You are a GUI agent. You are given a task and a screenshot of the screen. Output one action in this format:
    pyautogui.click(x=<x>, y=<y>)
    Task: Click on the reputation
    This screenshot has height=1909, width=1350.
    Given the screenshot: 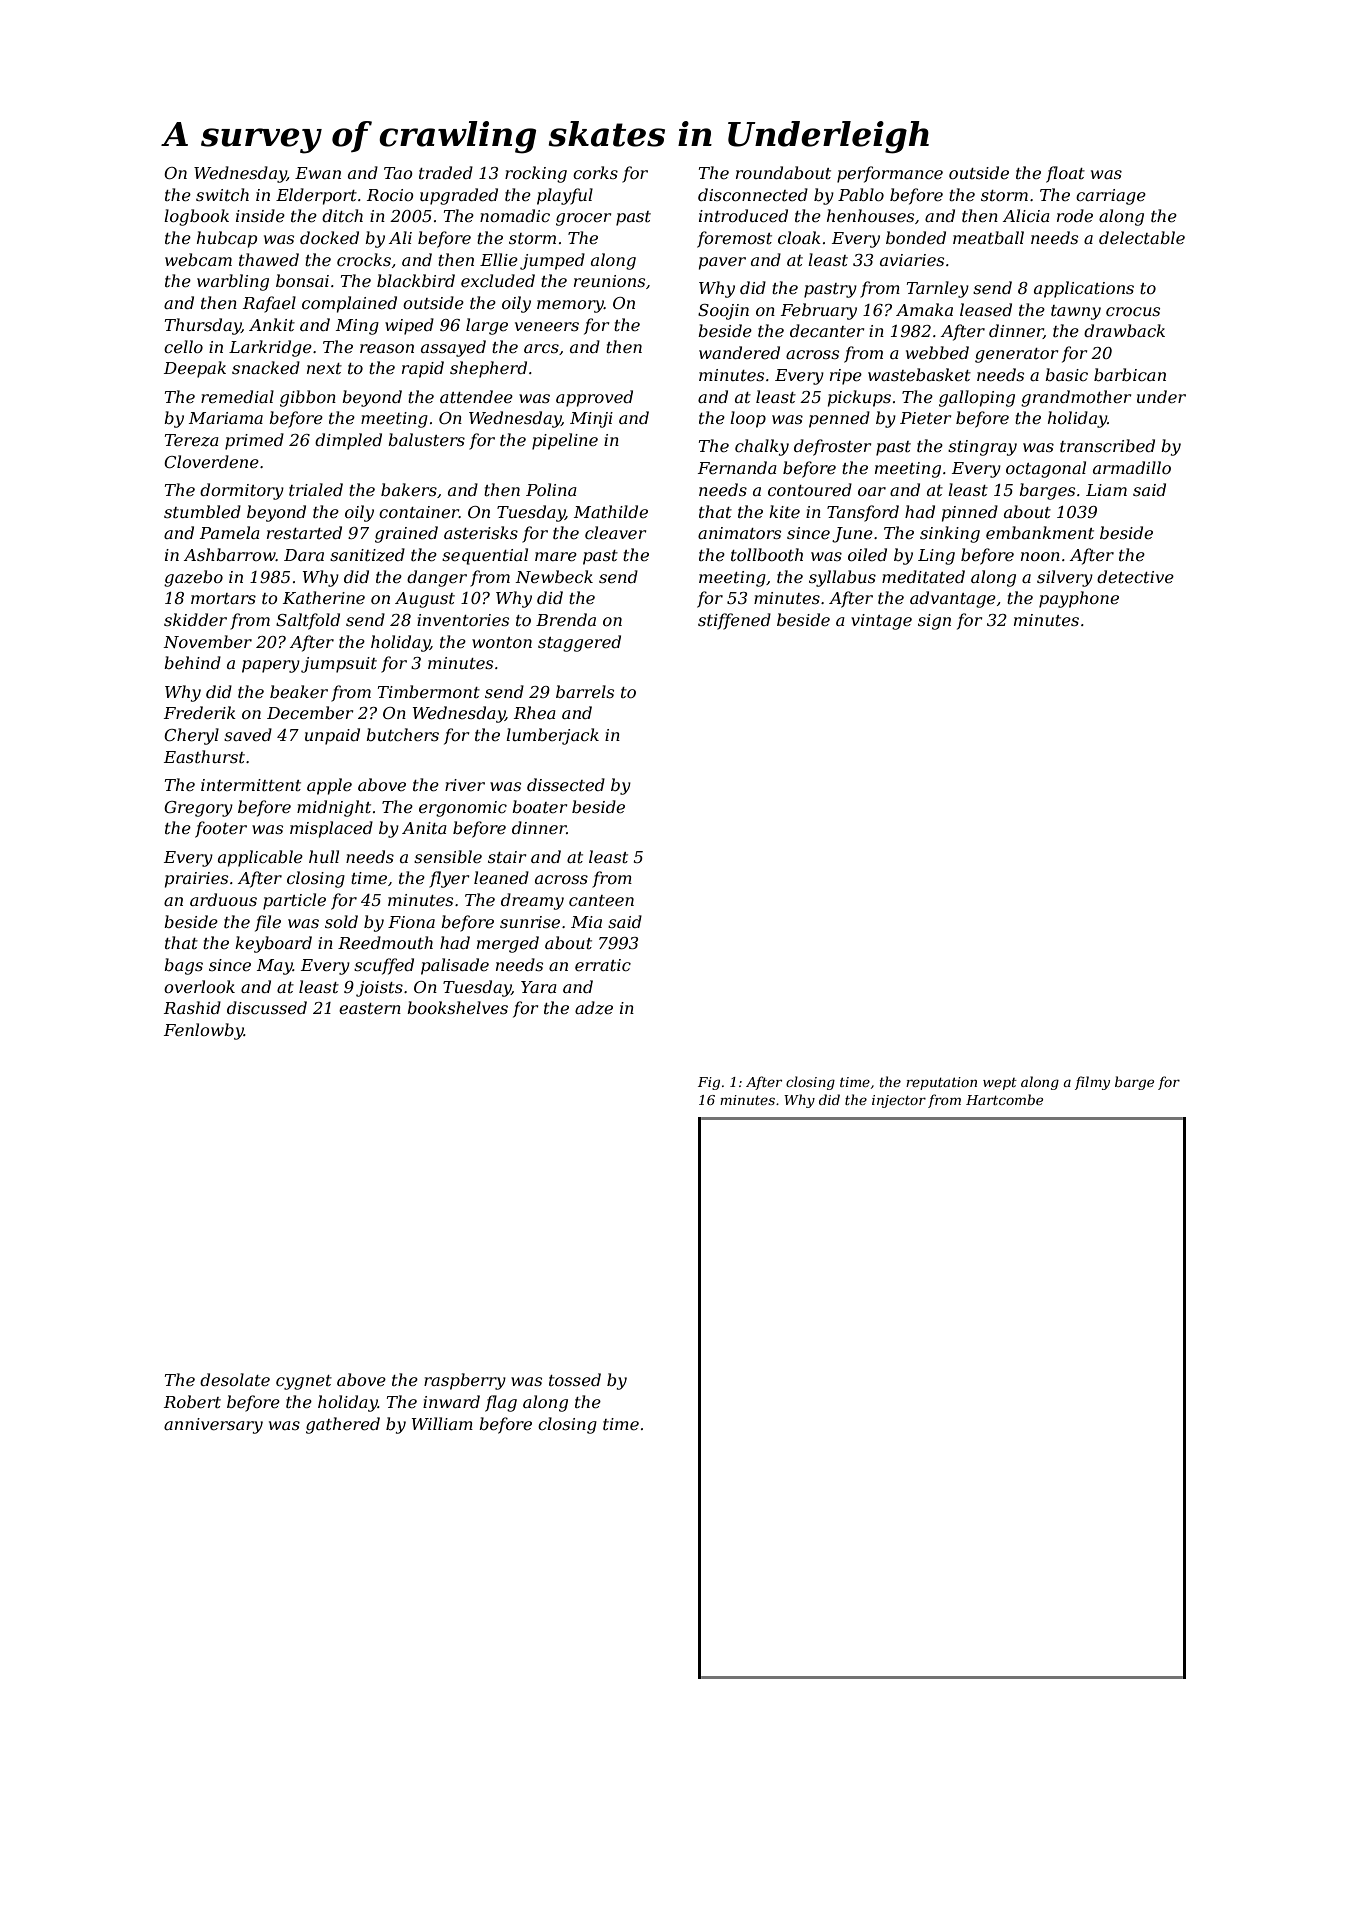 What is the action you would take?
    pyautogui.click(x=941, y=1083)
